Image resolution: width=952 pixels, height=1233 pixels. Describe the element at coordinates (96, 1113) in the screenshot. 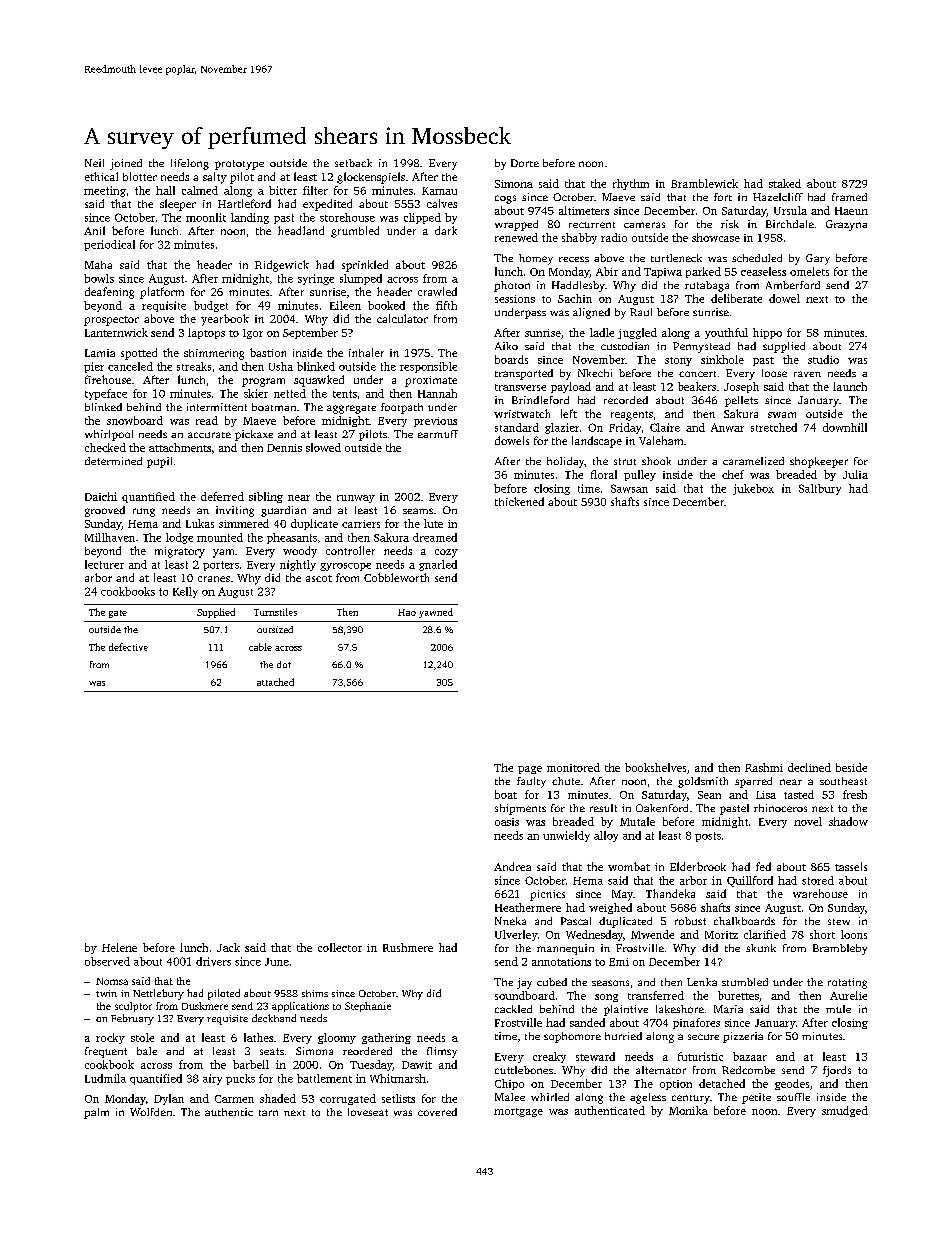

I see `palm` at that location.
